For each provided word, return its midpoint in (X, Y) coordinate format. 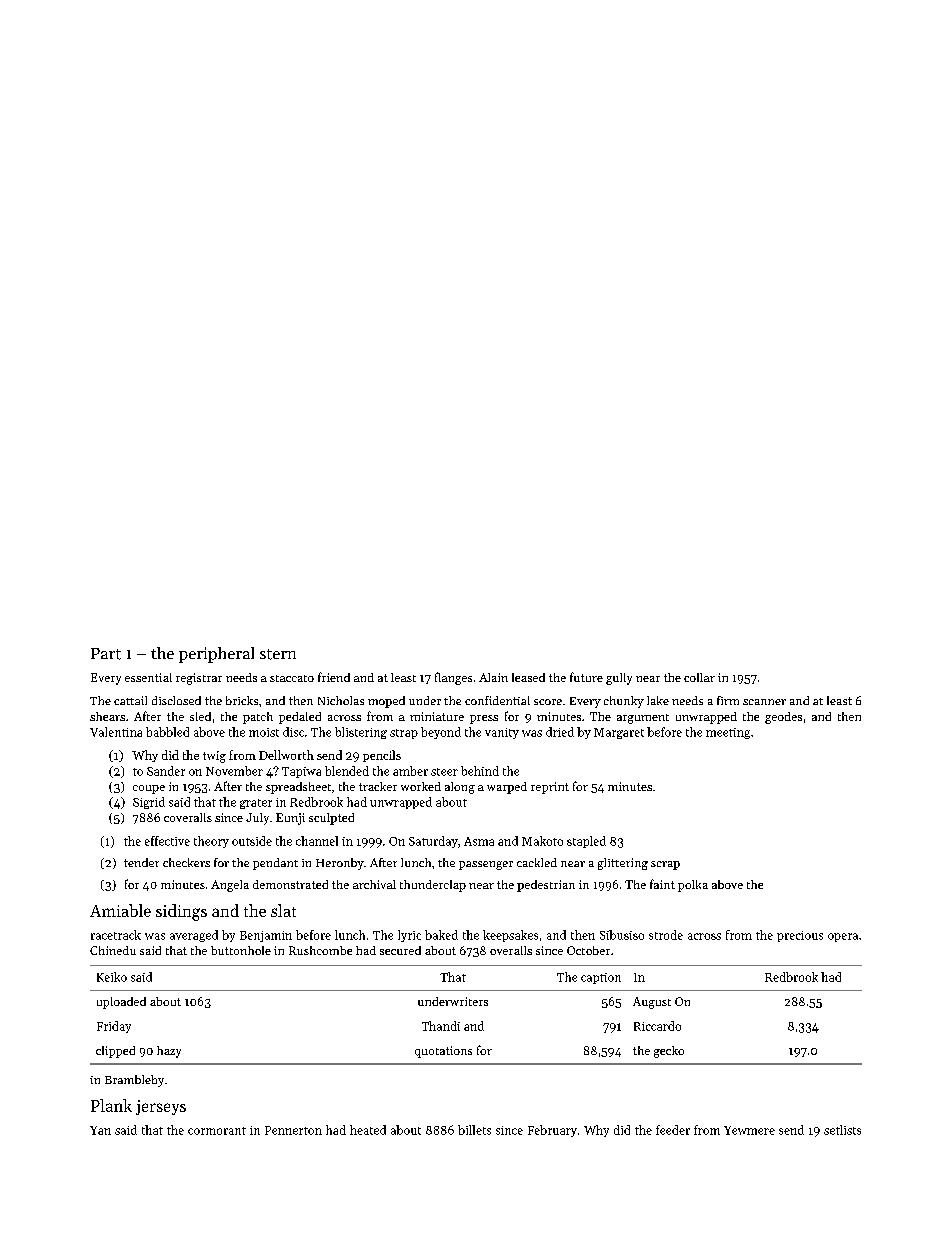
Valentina (116, 732)
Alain (493, 677)
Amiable (120, 910)
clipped (115, 1052)
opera (843, 937)
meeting (728, 733)
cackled (537, 862)
